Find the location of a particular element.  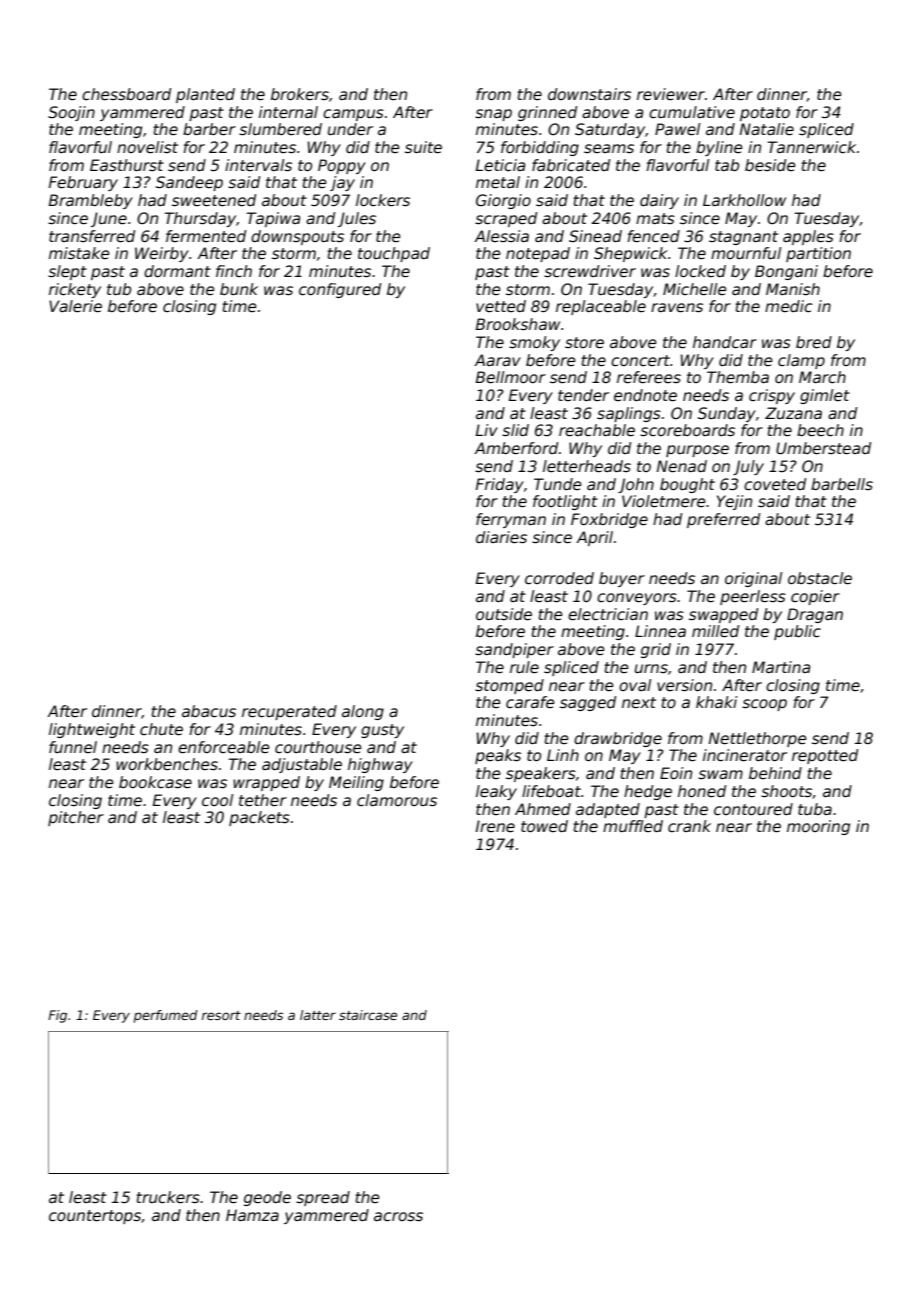

resort is located at coordinates (221, 1015).
